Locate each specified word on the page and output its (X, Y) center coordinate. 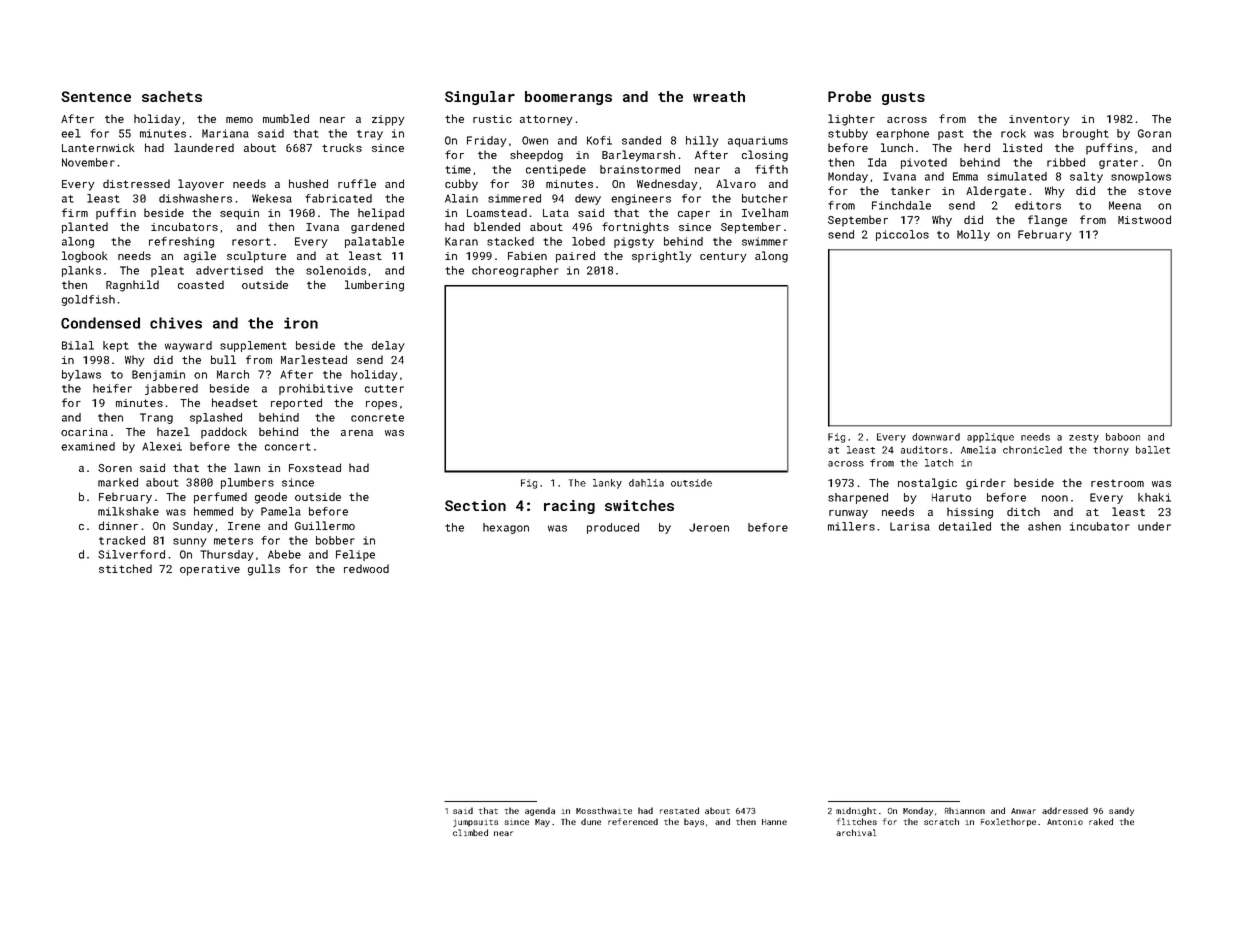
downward (936, 437)
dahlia (646, 483)
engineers (641, 199)
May (542, 823)
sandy (1121, 811)
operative (210, 570)
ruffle (357, 183)
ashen (1044, 526)
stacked (510, 241)
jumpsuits (475, 823)
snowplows (1141, 177)
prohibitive (316, 389)
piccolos (902, 235)
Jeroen (709, 527)
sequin (239, 214)
